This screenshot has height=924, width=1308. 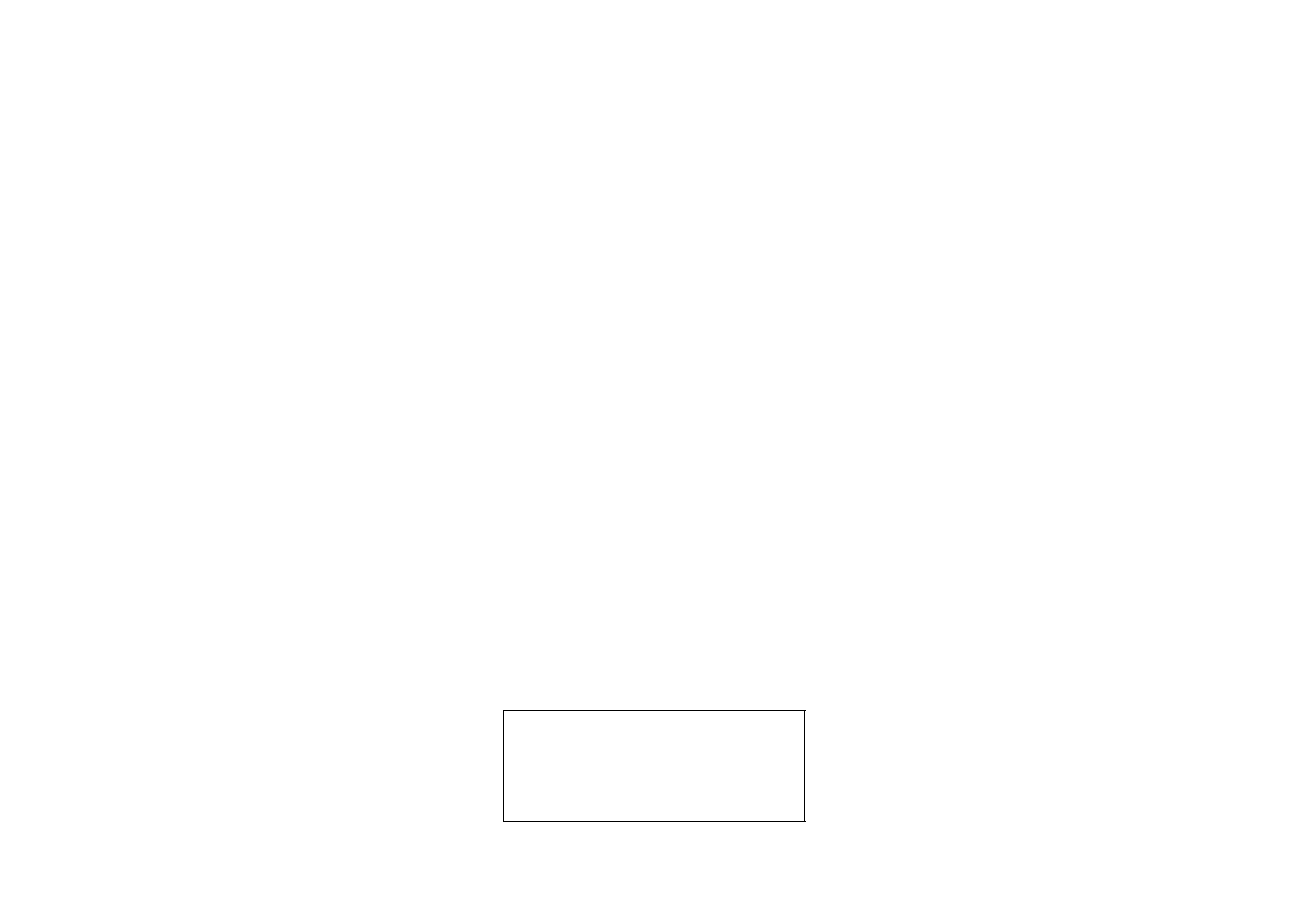 I want to click on harpsichord, so click(x=1105, y=854).
